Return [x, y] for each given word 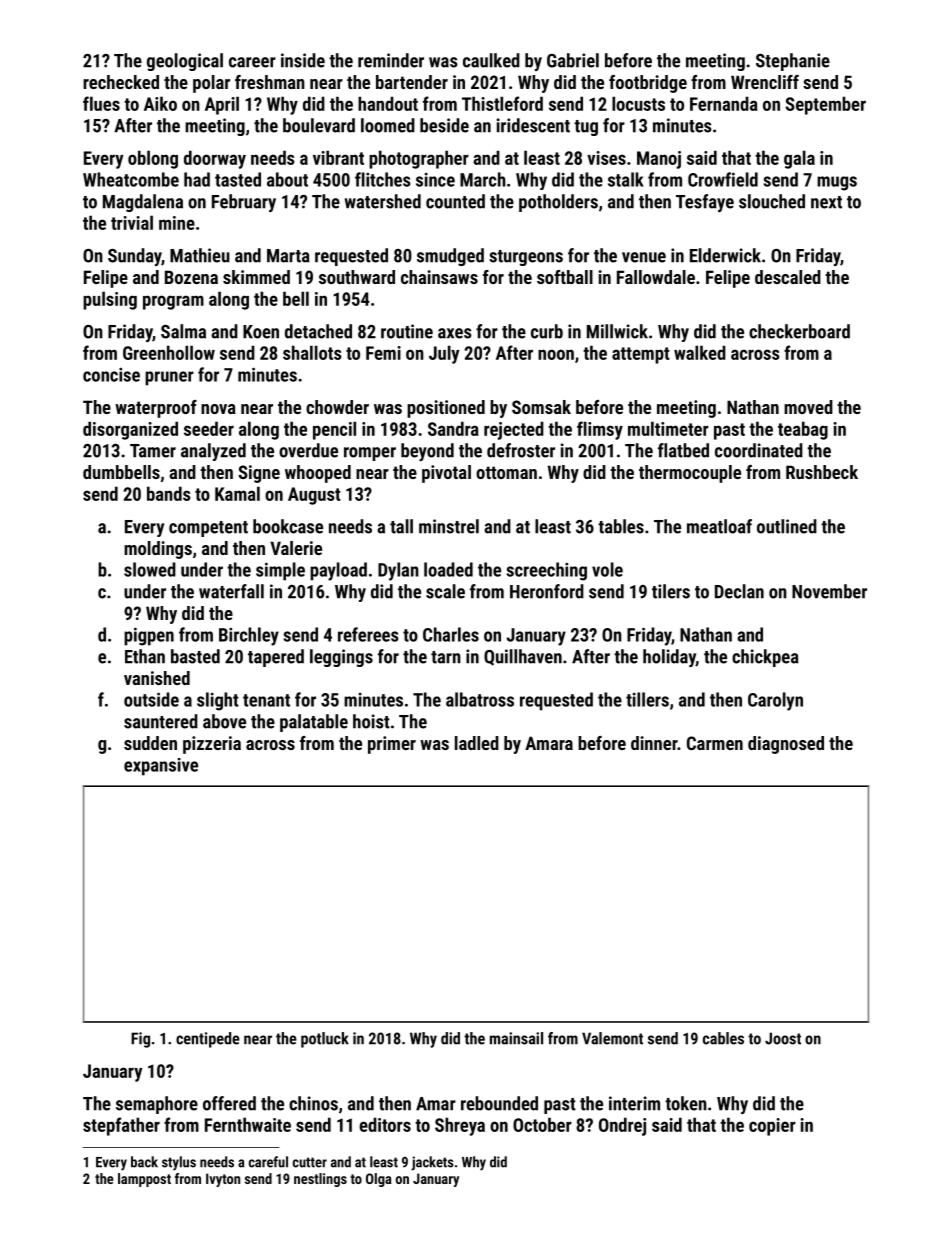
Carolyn [775, 701]
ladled [477, 743]
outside [151, 699]
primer [392, 745]
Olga [379, 1180]
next [826, 202]
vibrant [338, 157]
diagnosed [786, 745]
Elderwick [725, 255]
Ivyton [223, 1180]
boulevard [319, 125]
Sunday [134, 257]
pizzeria [212, 745]
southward [357, 277]
